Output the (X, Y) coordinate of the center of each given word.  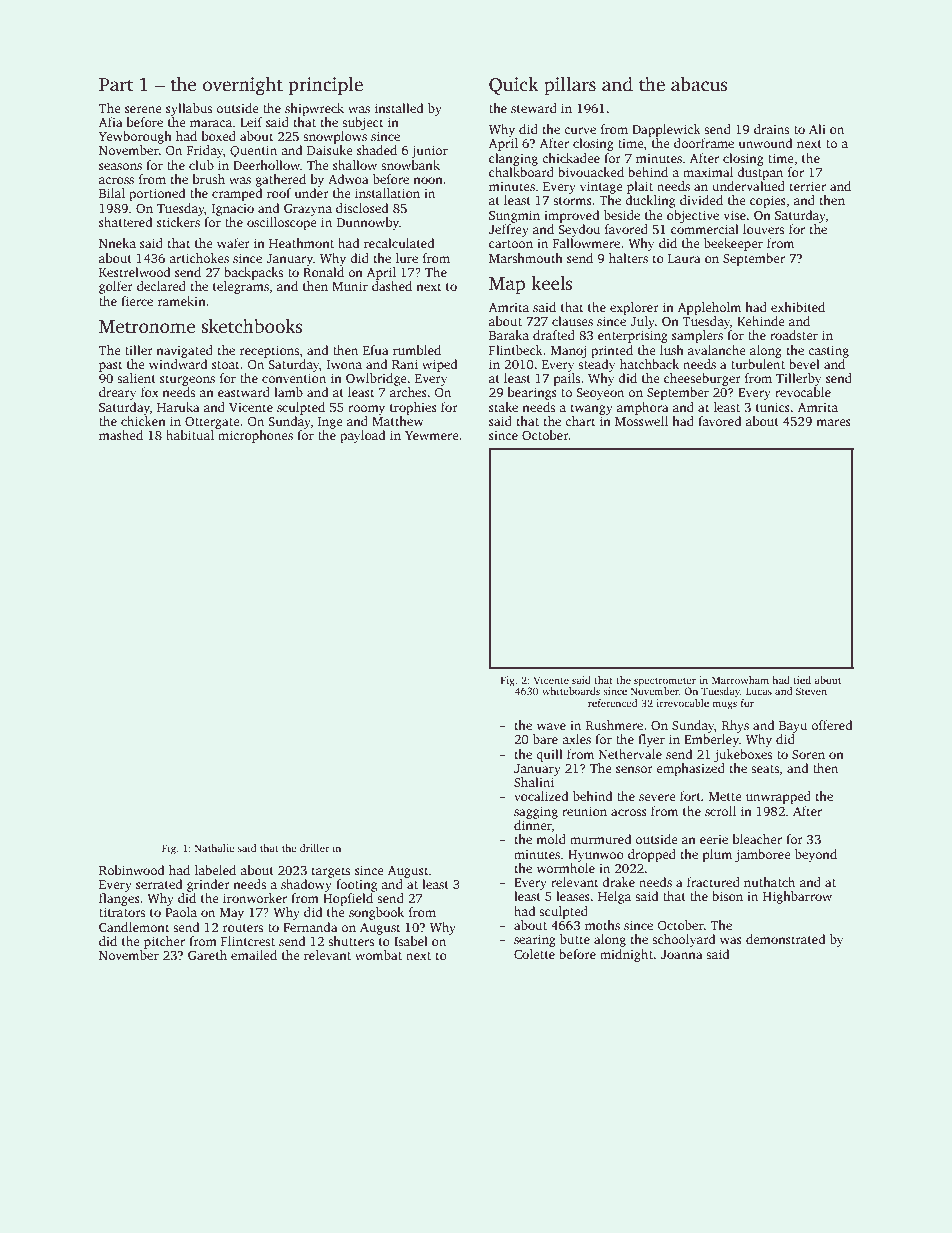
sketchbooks (252, 326)
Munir (350, 286)
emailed (254, 955)
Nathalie (214, 848)
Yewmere (432, 435)
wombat (378, 955)
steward (534, 108)
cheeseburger (702, 379)
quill (549, 755)
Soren (808, 754)
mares (833, 422)
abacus (699, 84)
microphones (255, 436)
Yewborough (135, 137)
